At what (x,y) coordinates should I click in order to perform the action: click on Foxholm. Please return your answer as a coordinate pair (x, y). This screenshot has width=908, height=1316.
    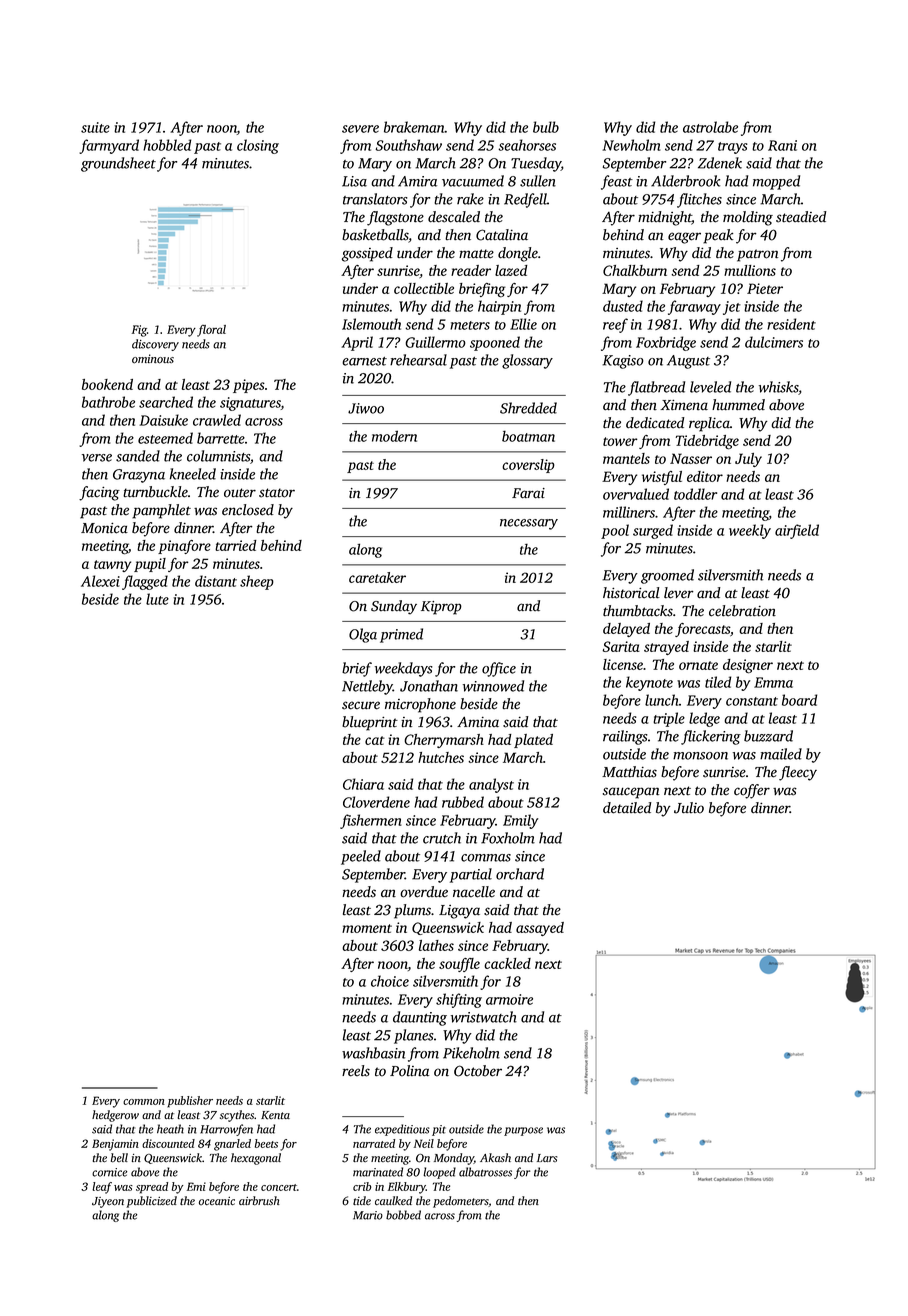
    Looking at the image, I should click on (508, 838).
